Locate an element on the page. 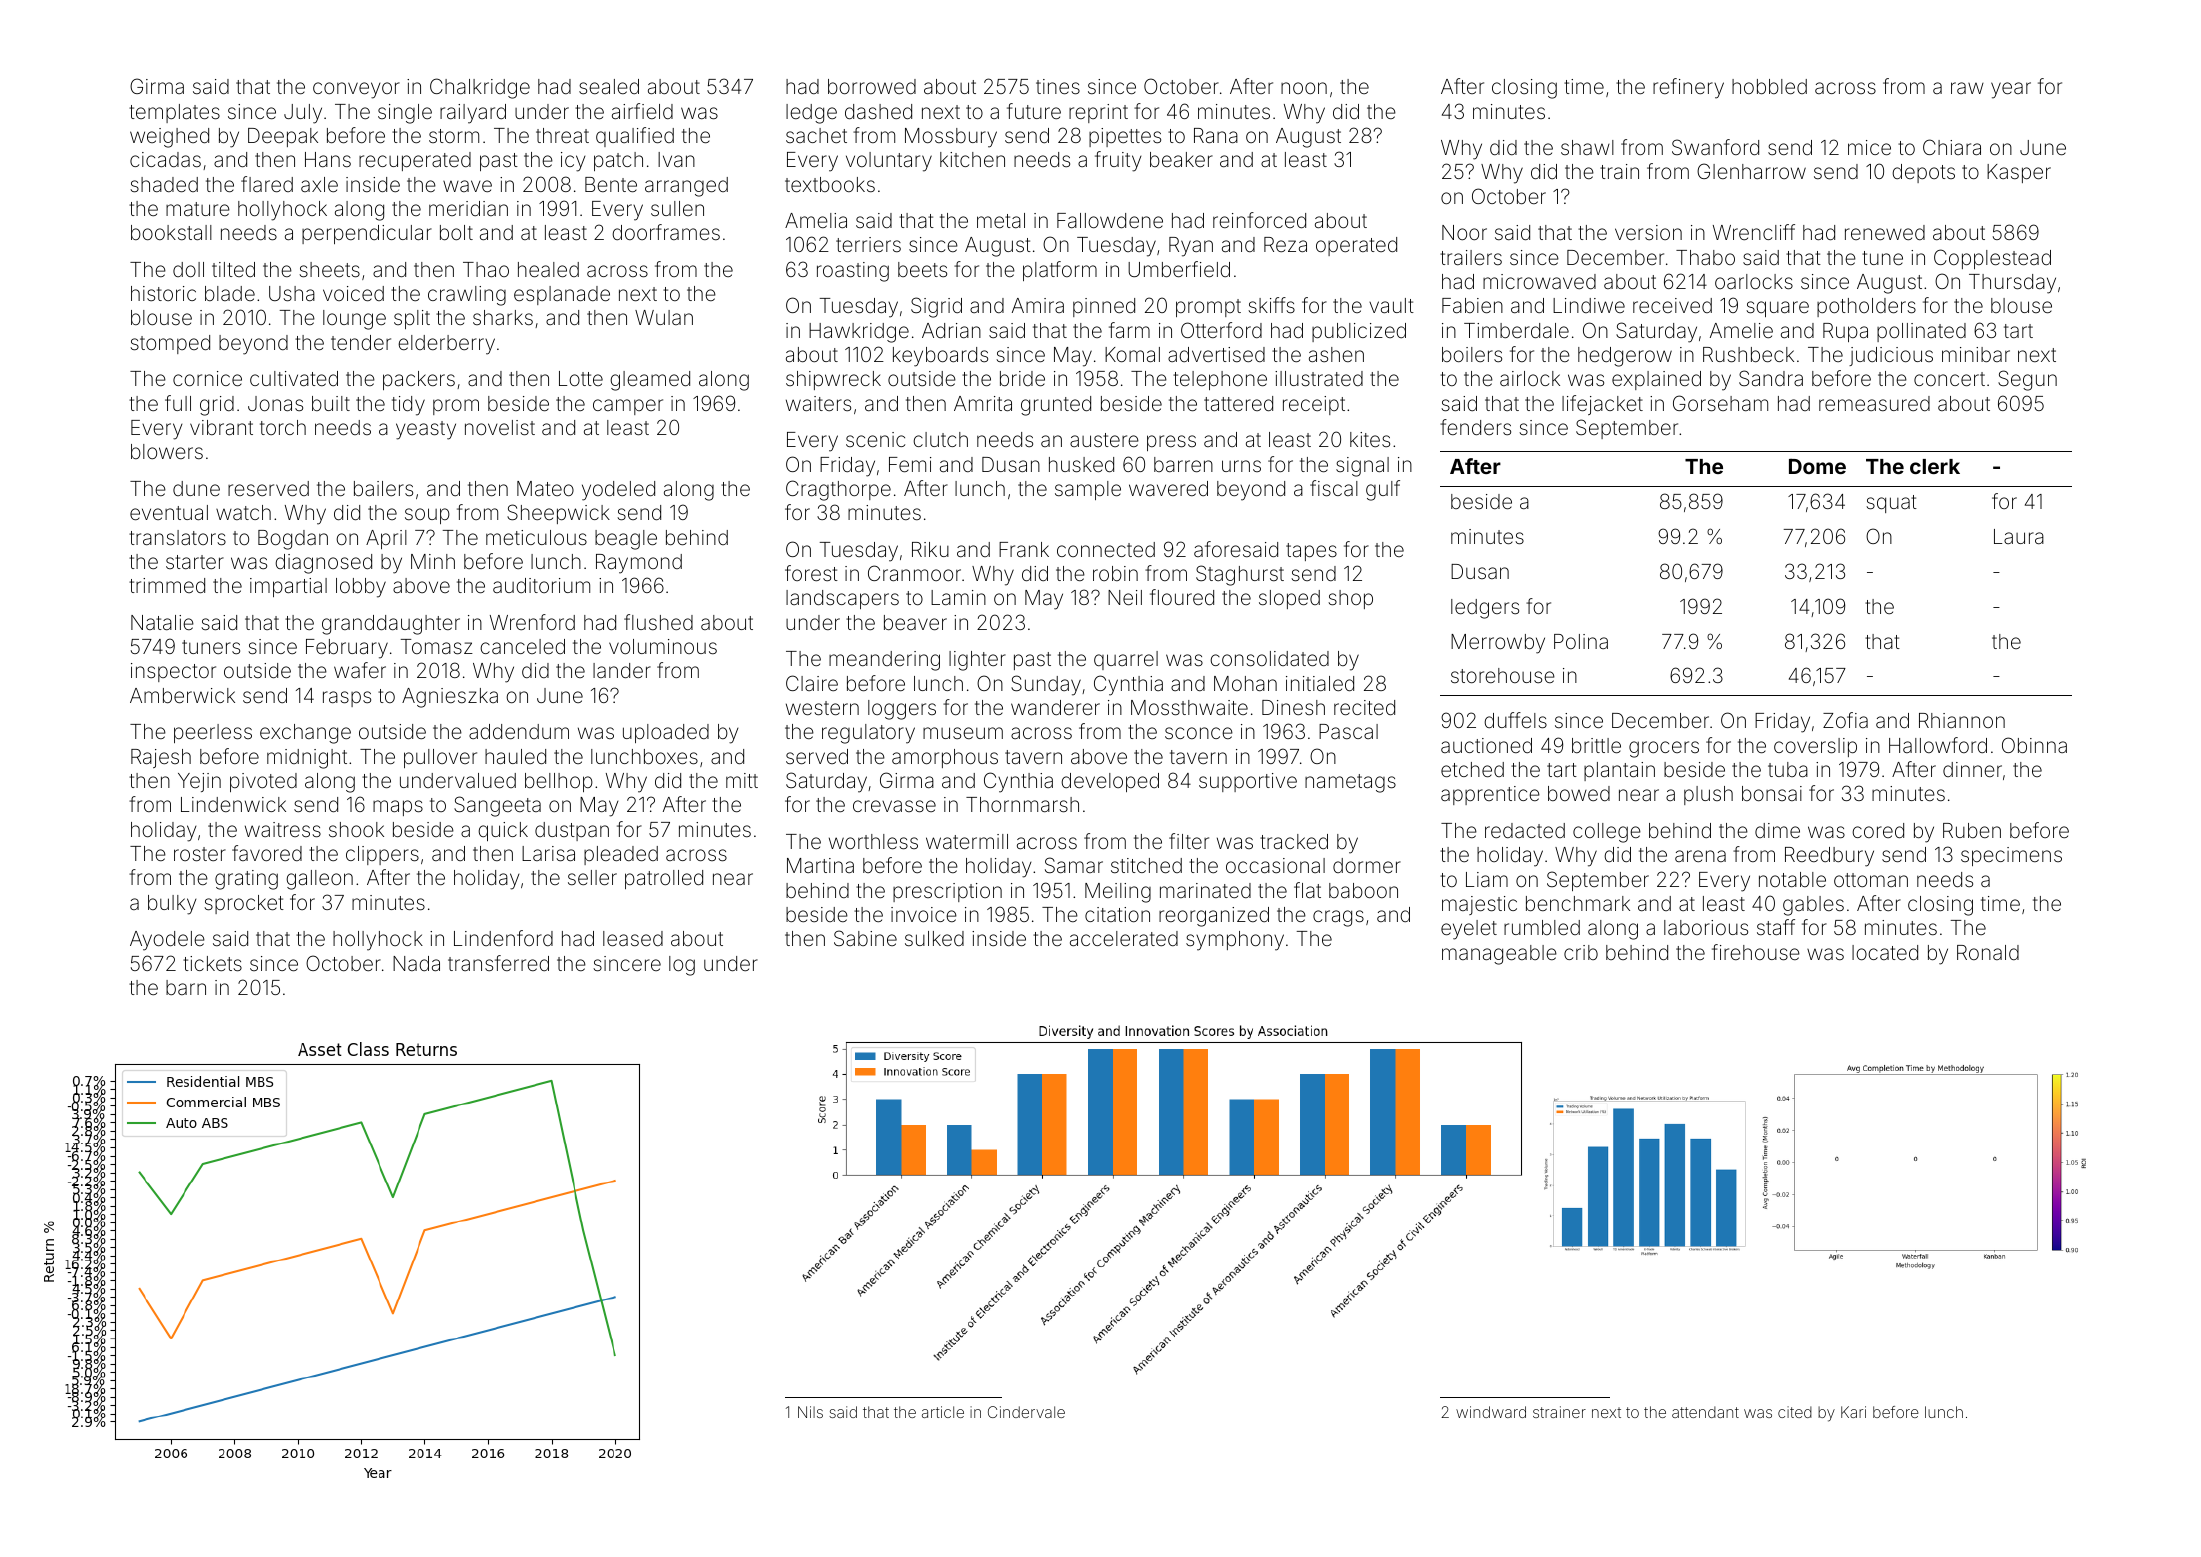 This image has height=1557, width=2201. peerless is located at coordinates (213, 733).
